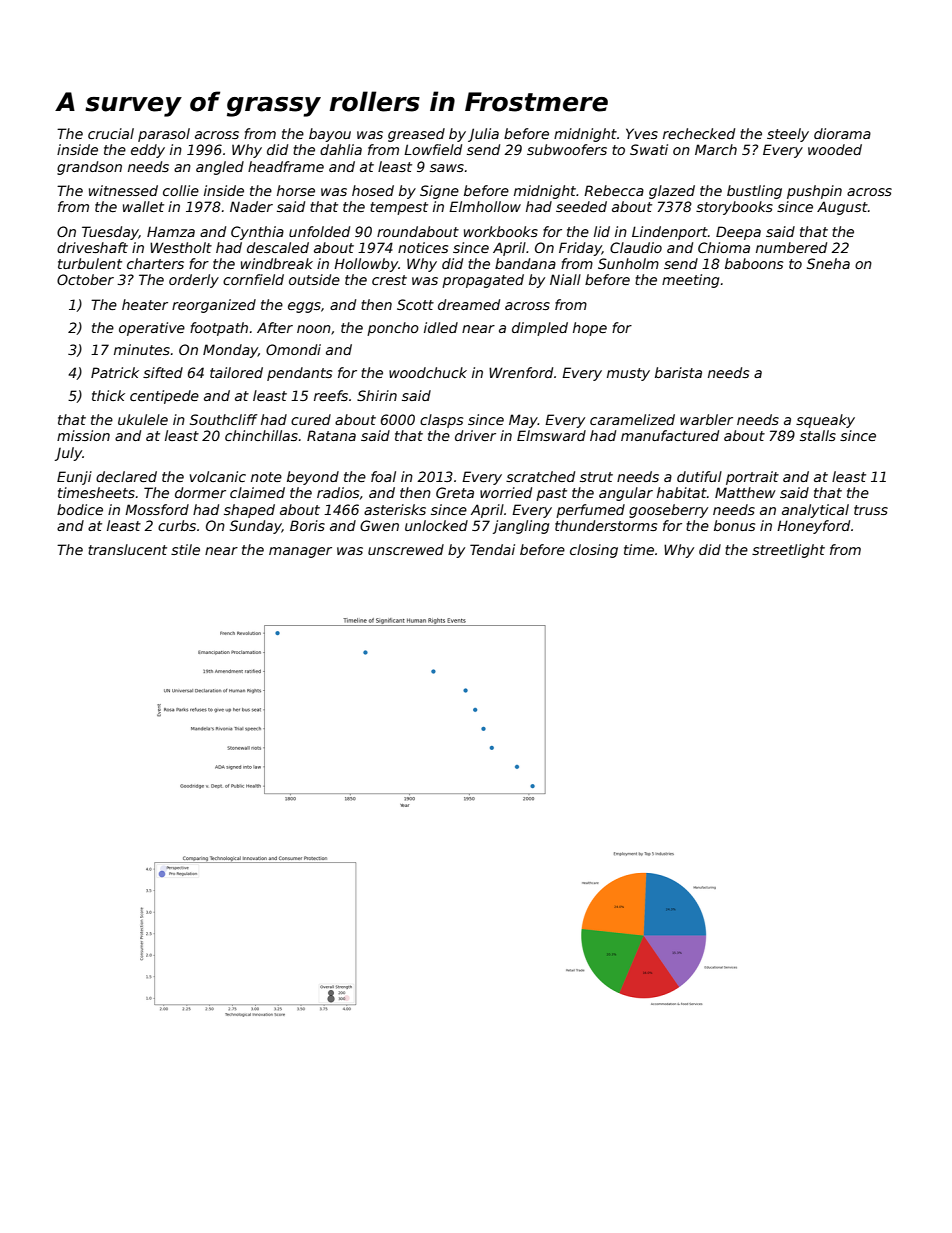 This screenshot has height=1233, width=952. Describe the element at coordinates (152, 329) in the screenshot. I see `operative` at that location.
